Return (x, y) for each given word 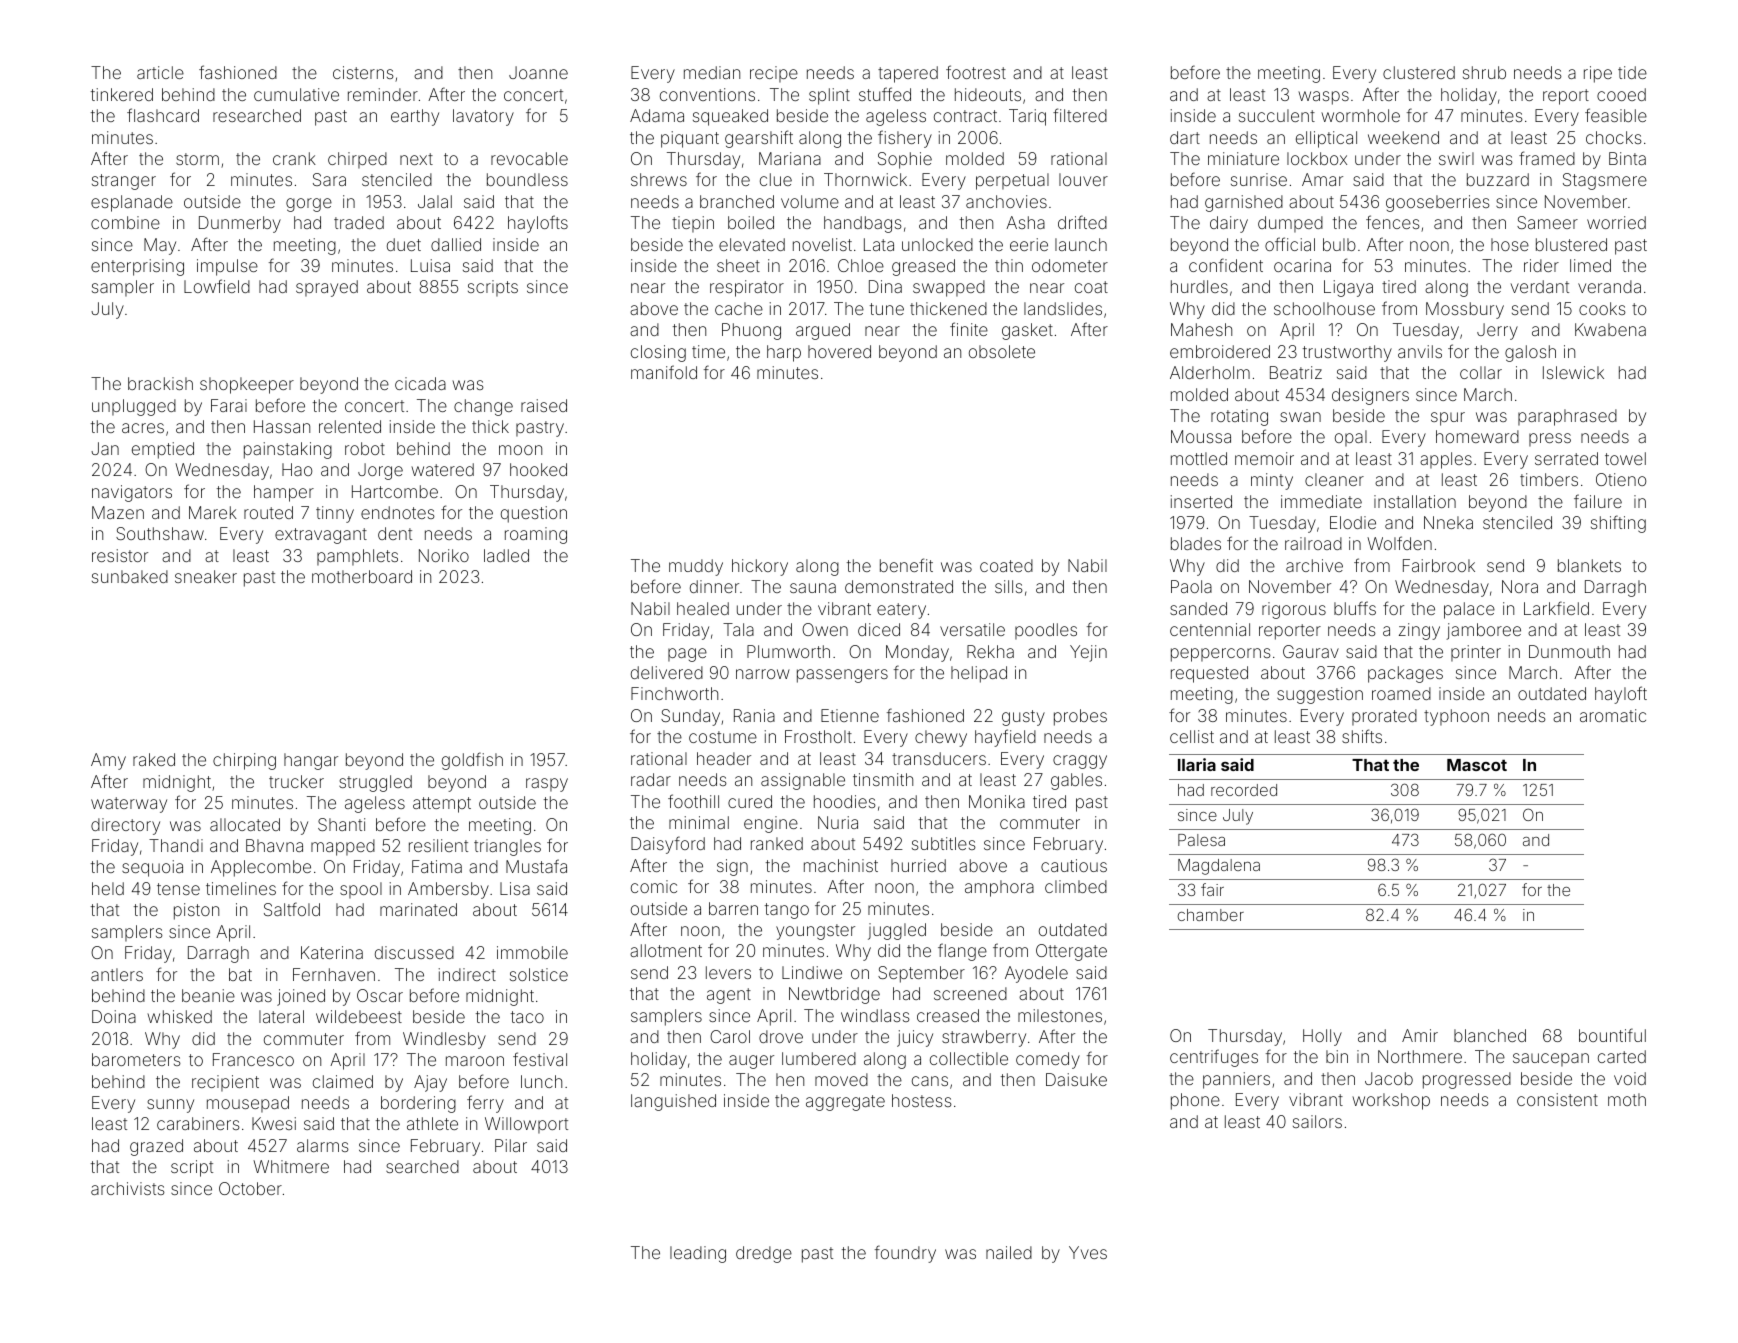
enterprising (137, 267)
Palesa (1201, 840)
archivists (128, 1188)
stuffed (885, 94)
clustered (1419, 72)
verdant (1540, 286)
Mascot (1477, 765)
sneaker (206, 576)
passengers (842, 676)
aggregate (845, 1103)
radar (651, 779)
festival (540, 1059)
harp (784, 353)
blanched (1490, 1035)
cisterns (363, 72)
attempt (442, 805)
